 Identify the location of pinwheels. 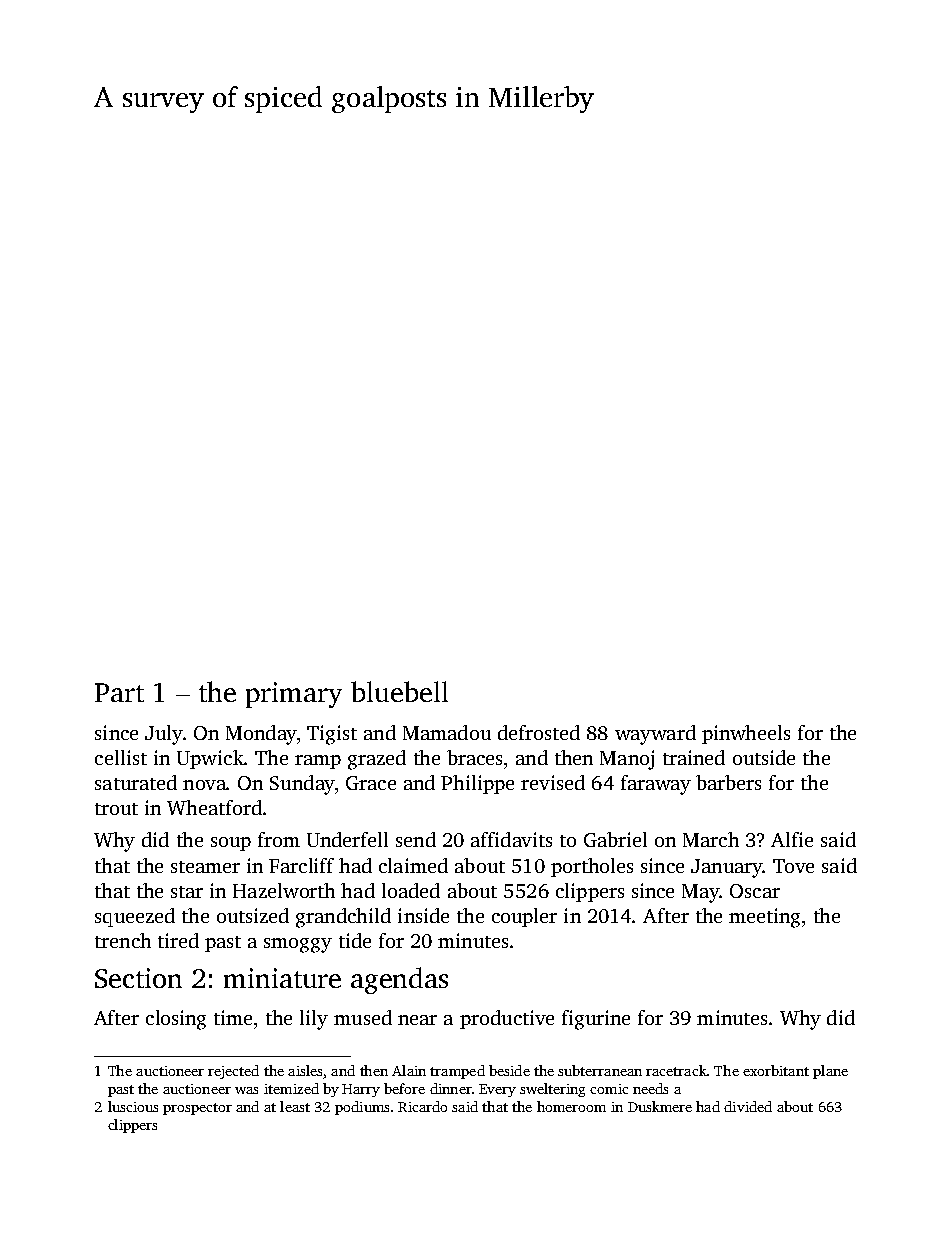
(746, 734).
